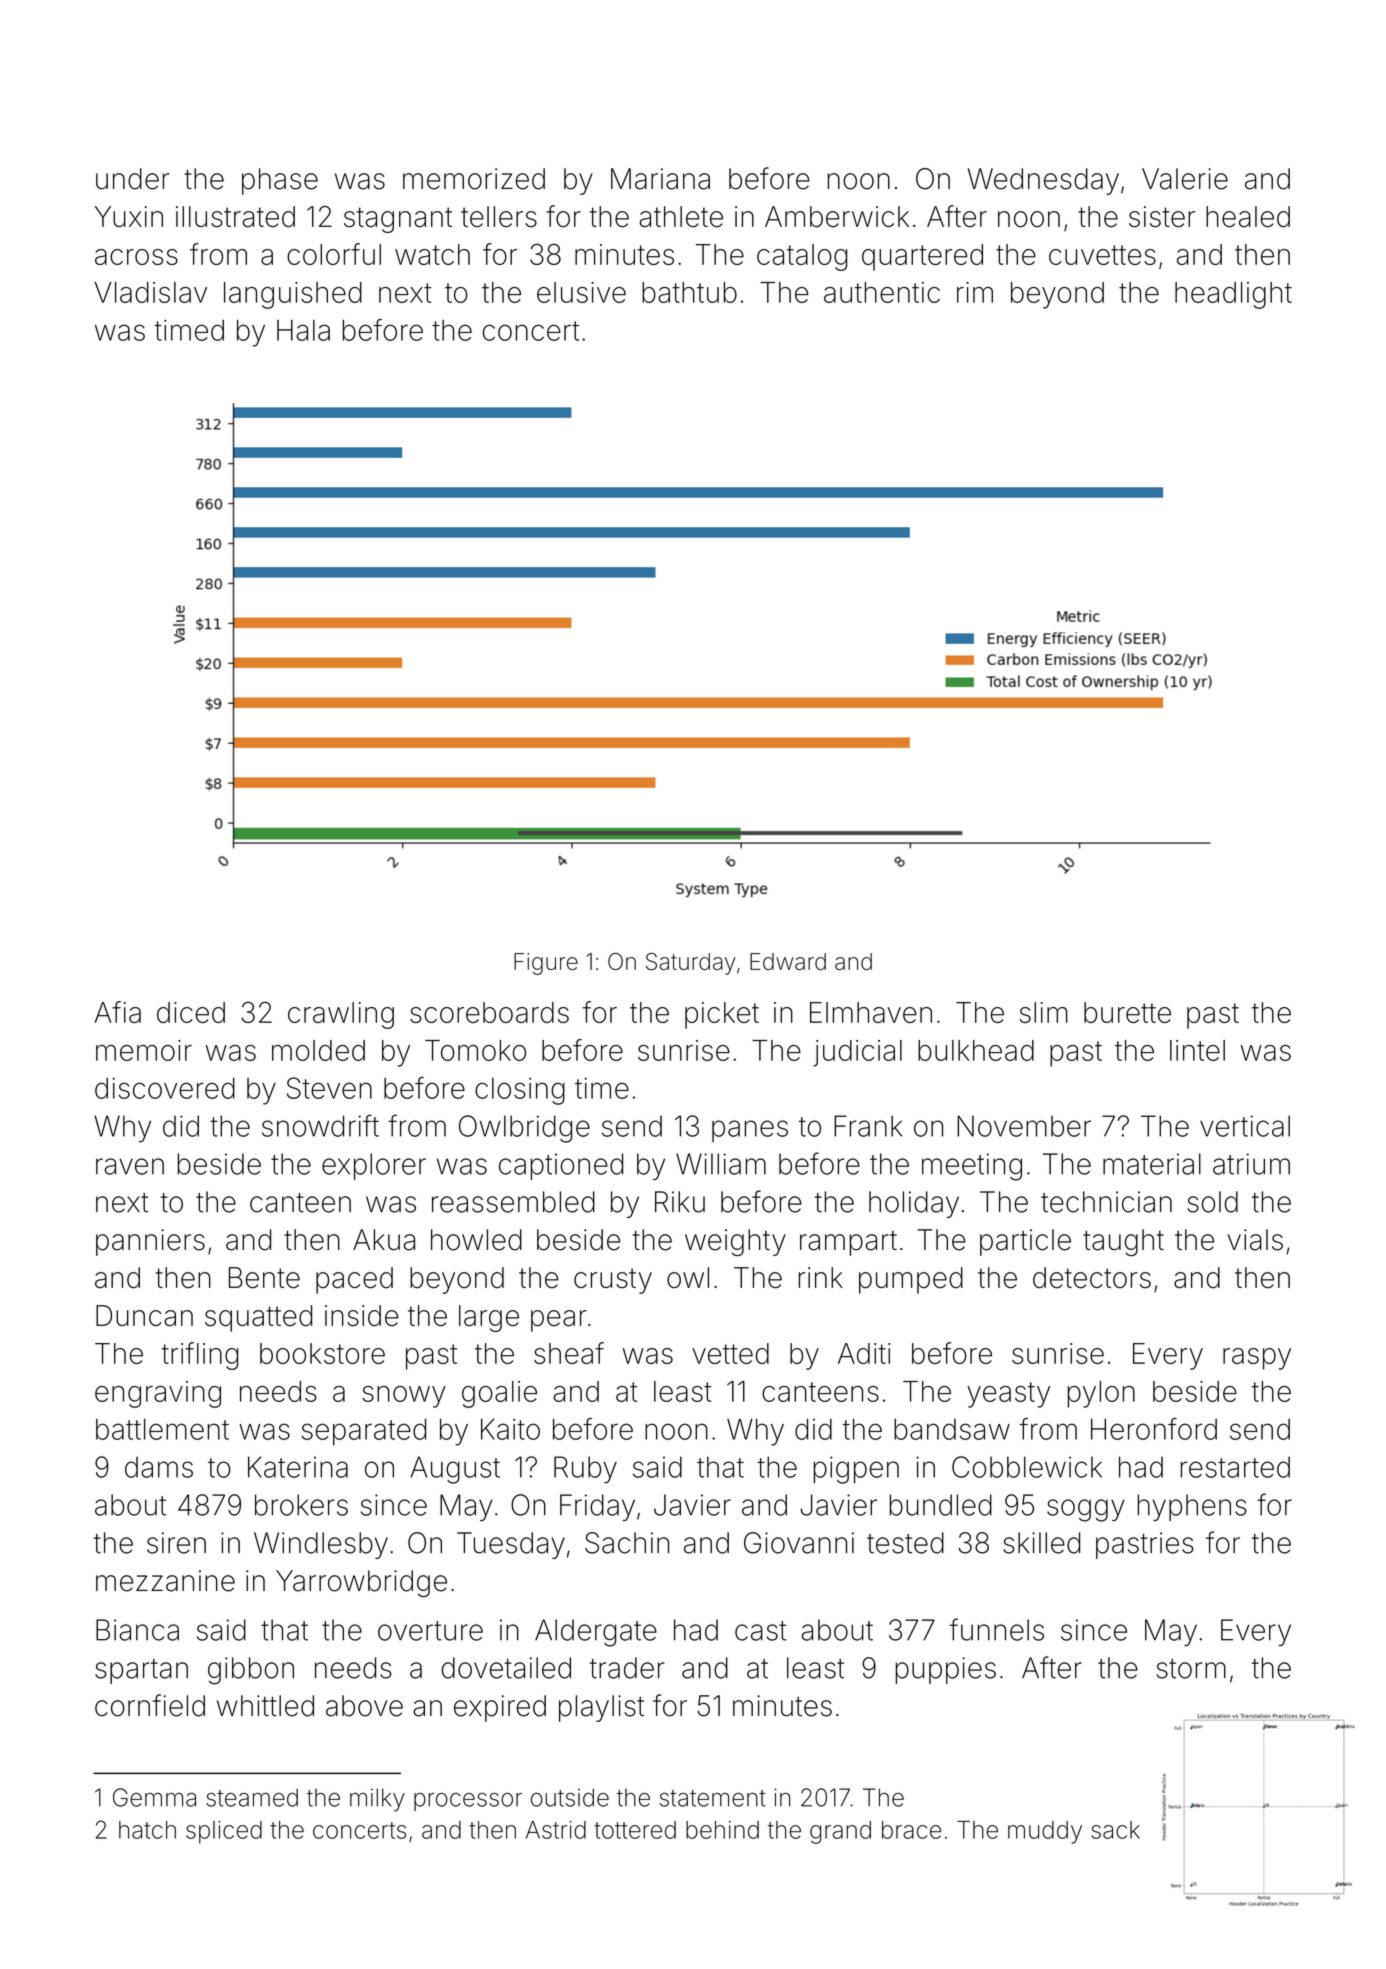 The image size is (1386, 1969). Describe the element at coordinates (635, 1830) in the image. I see `tottered` at that location.
